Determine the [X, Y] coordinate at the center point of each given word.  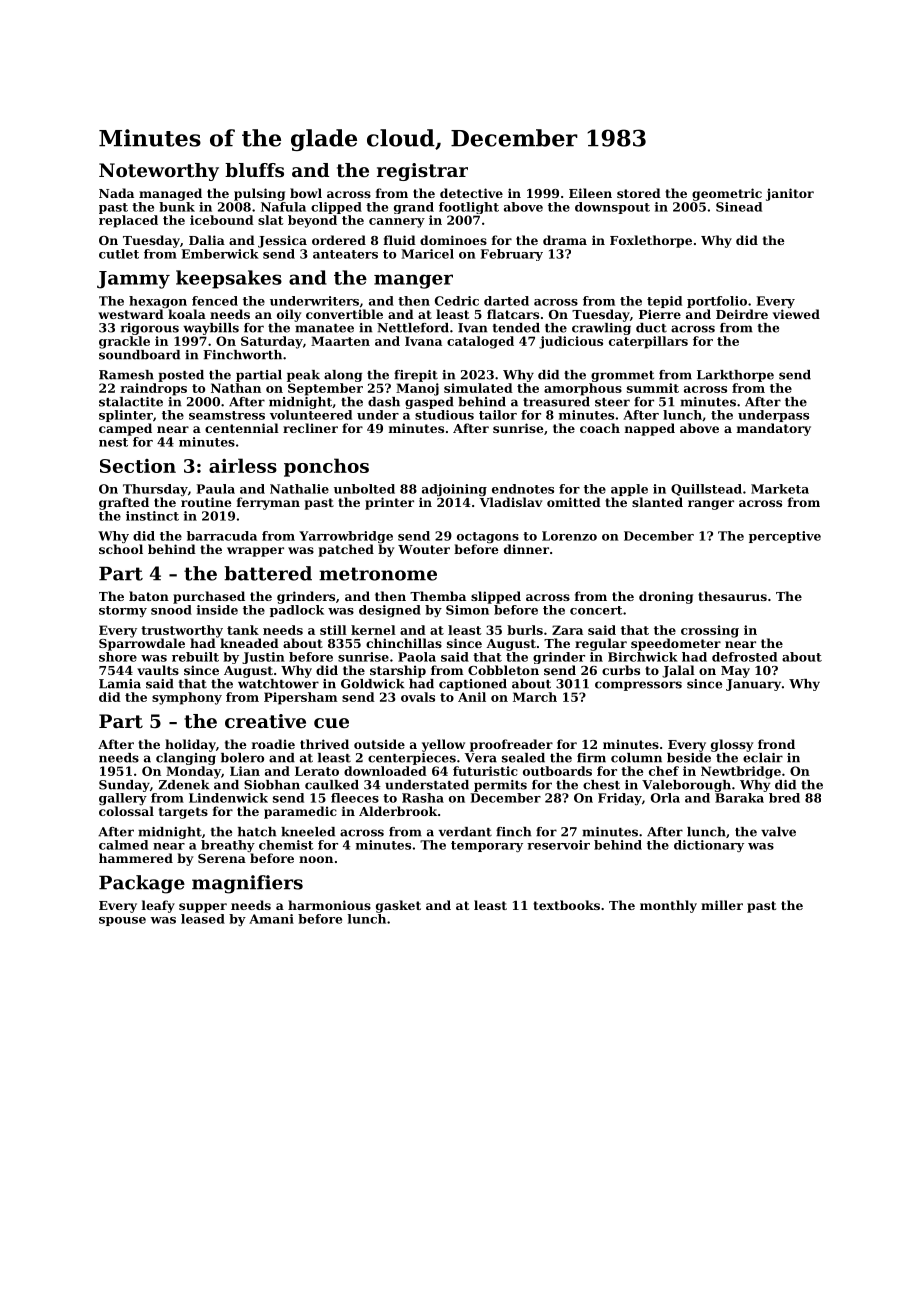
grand [414, 208]
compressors [638, 686]
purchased [209, 597]
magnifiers [247, 884]
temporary [487, 846]
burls [525, 630]
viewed [796, 314]
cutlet [119, 254]
